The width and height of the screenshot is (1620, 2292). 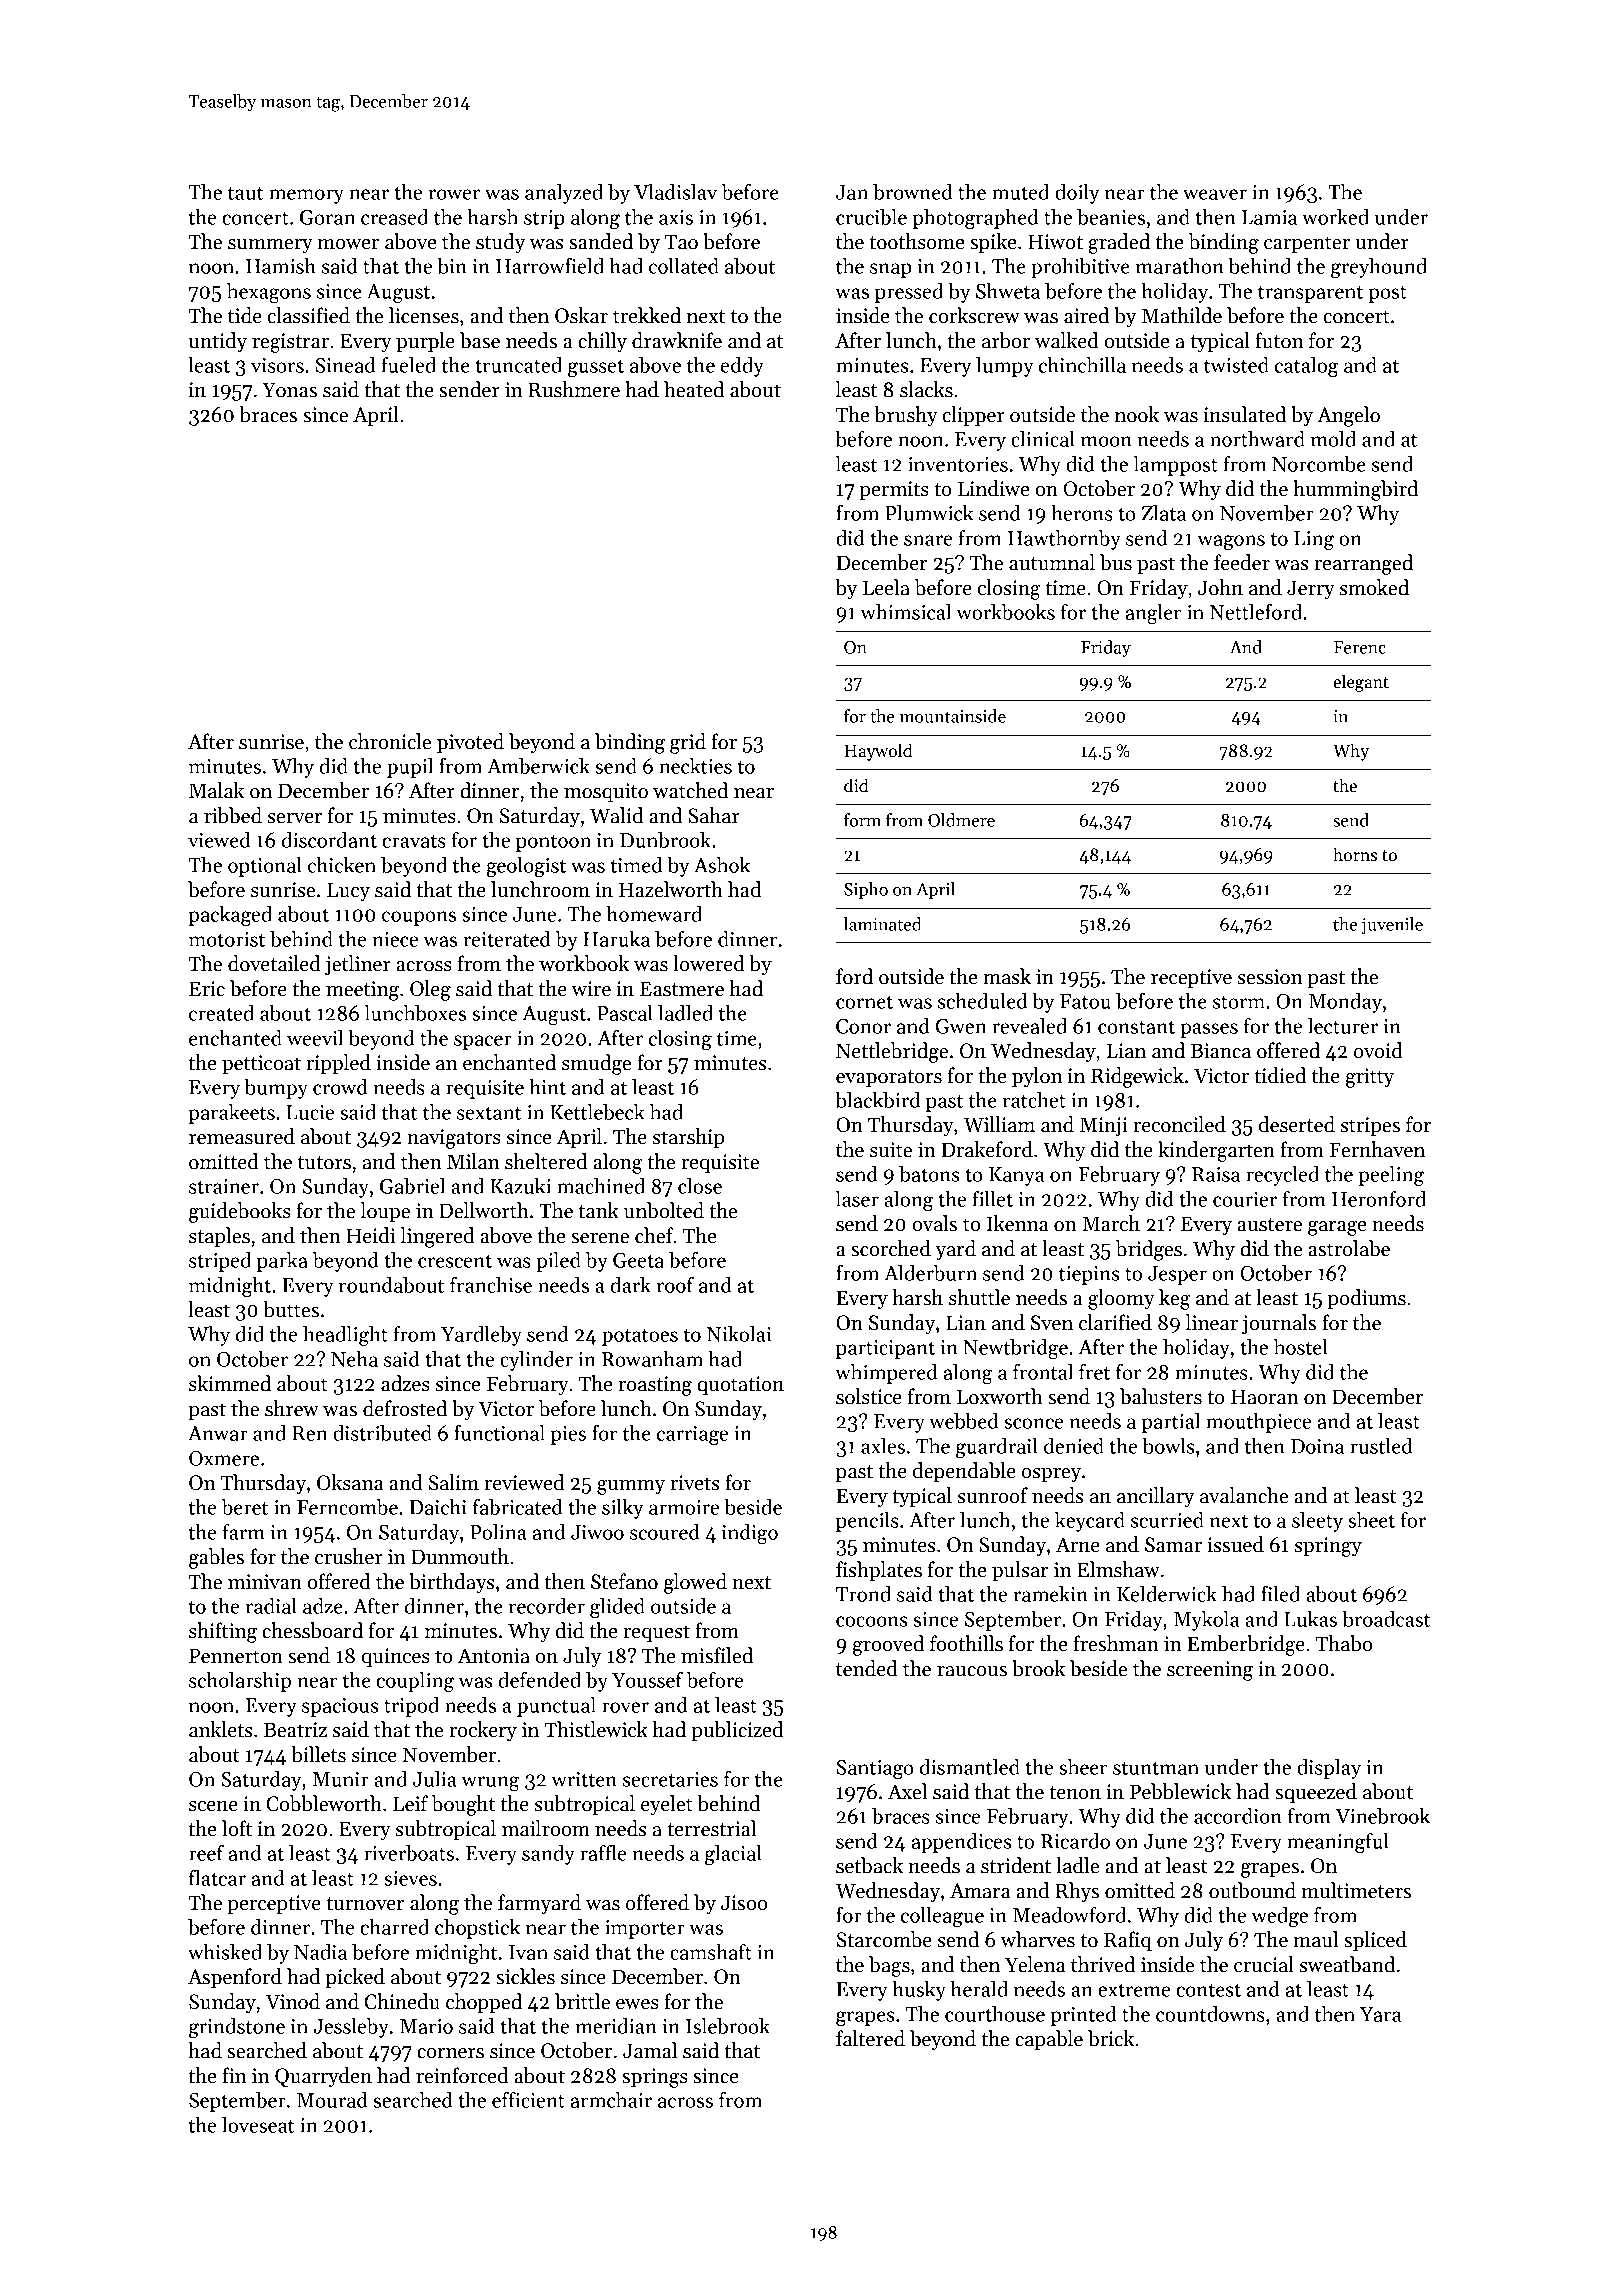 What do you see at coordinates (274, 1904) in the screenshot?
I see `perceptive` at bounding box center [274, 1904].
